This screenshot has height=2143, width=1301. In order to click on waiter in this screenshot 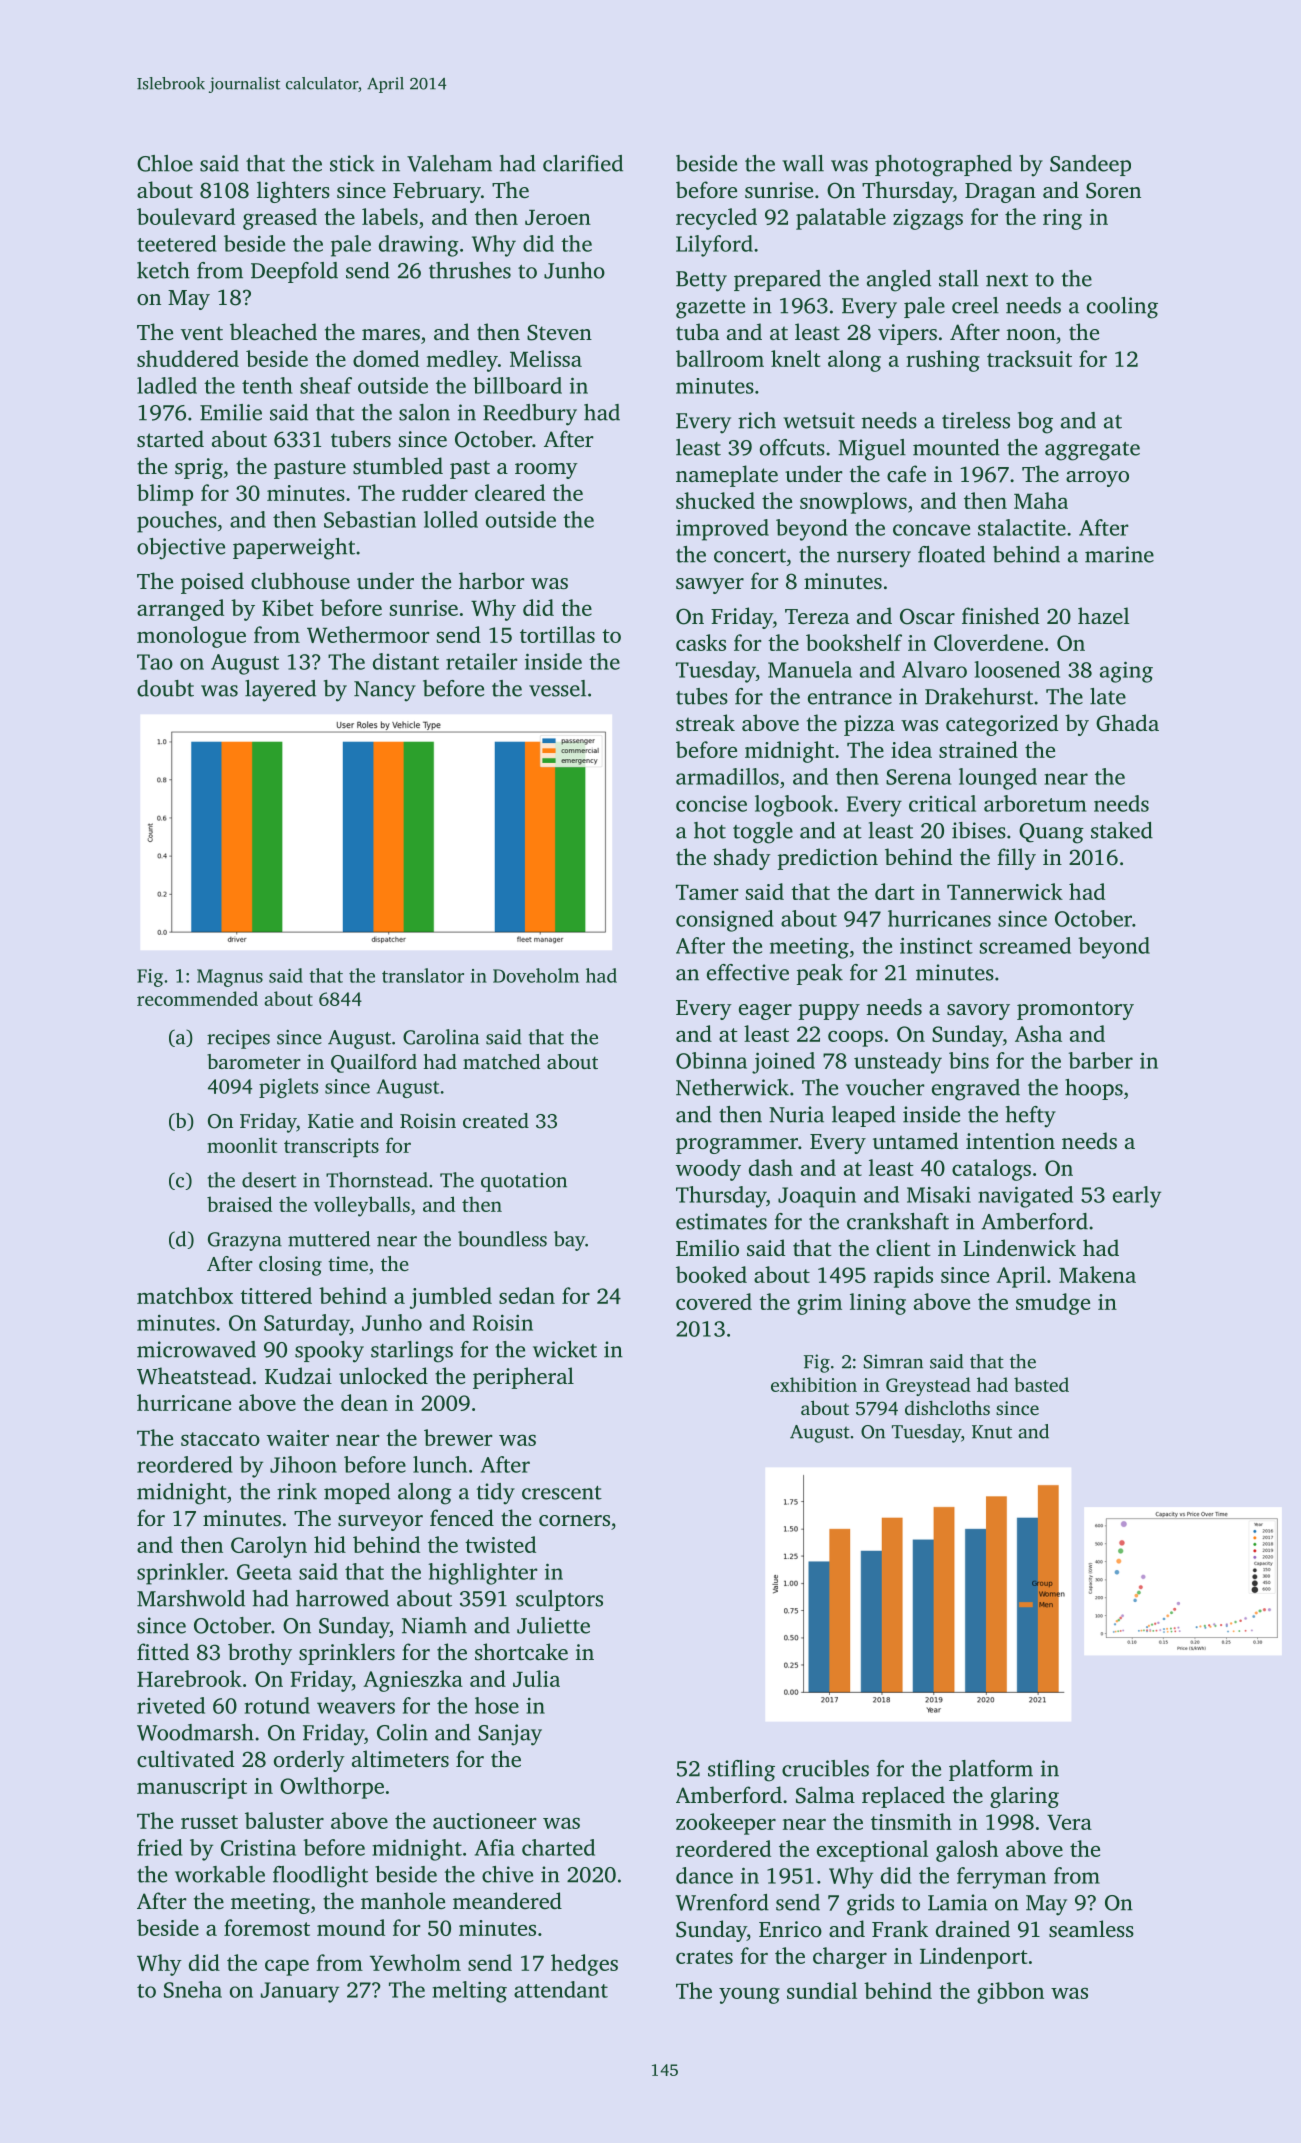, I will do `click(298, 1438)`.
